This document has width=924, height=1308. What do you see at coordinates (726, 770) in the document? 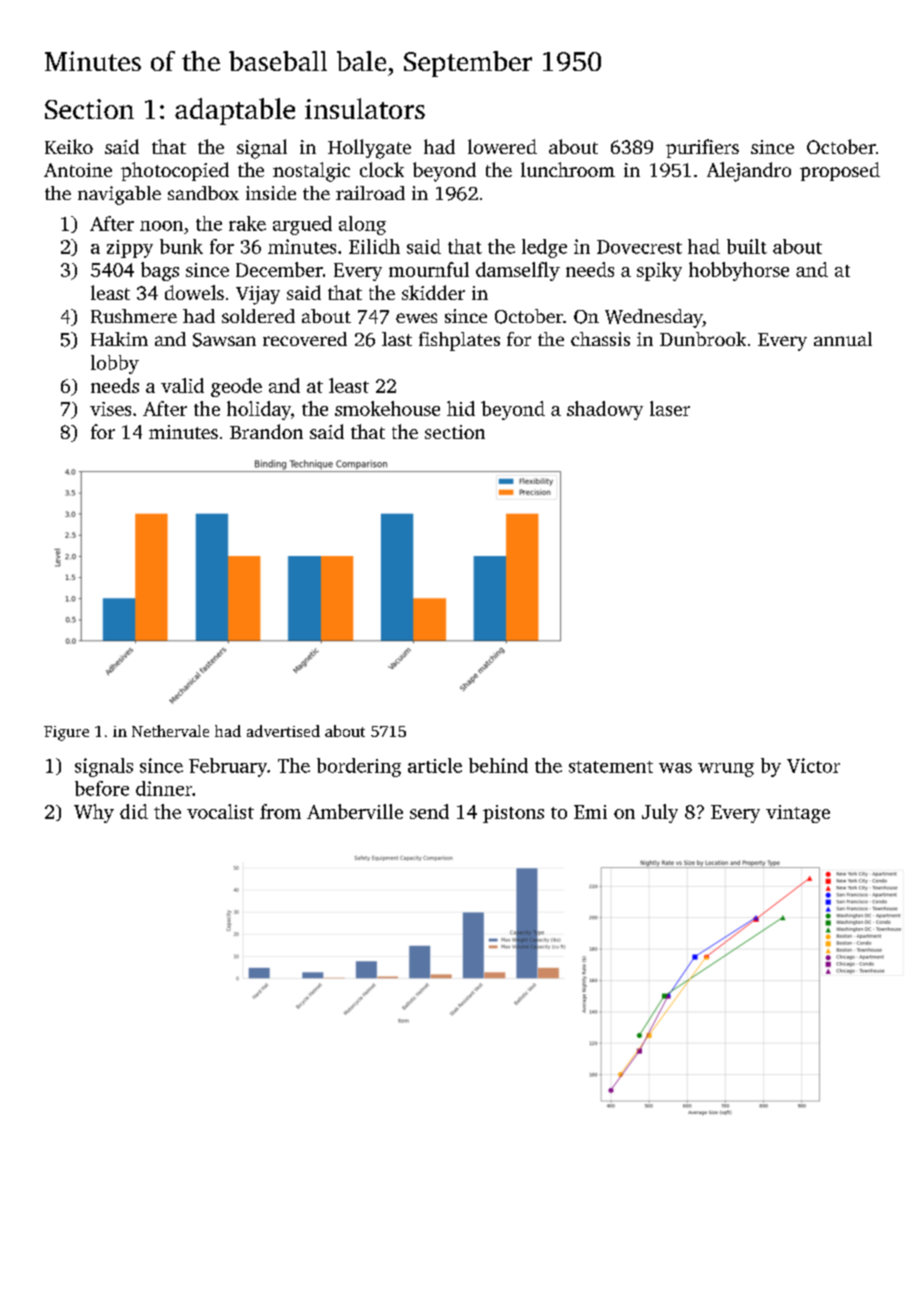
I see `wrung` at bounding box center [726, 770].
